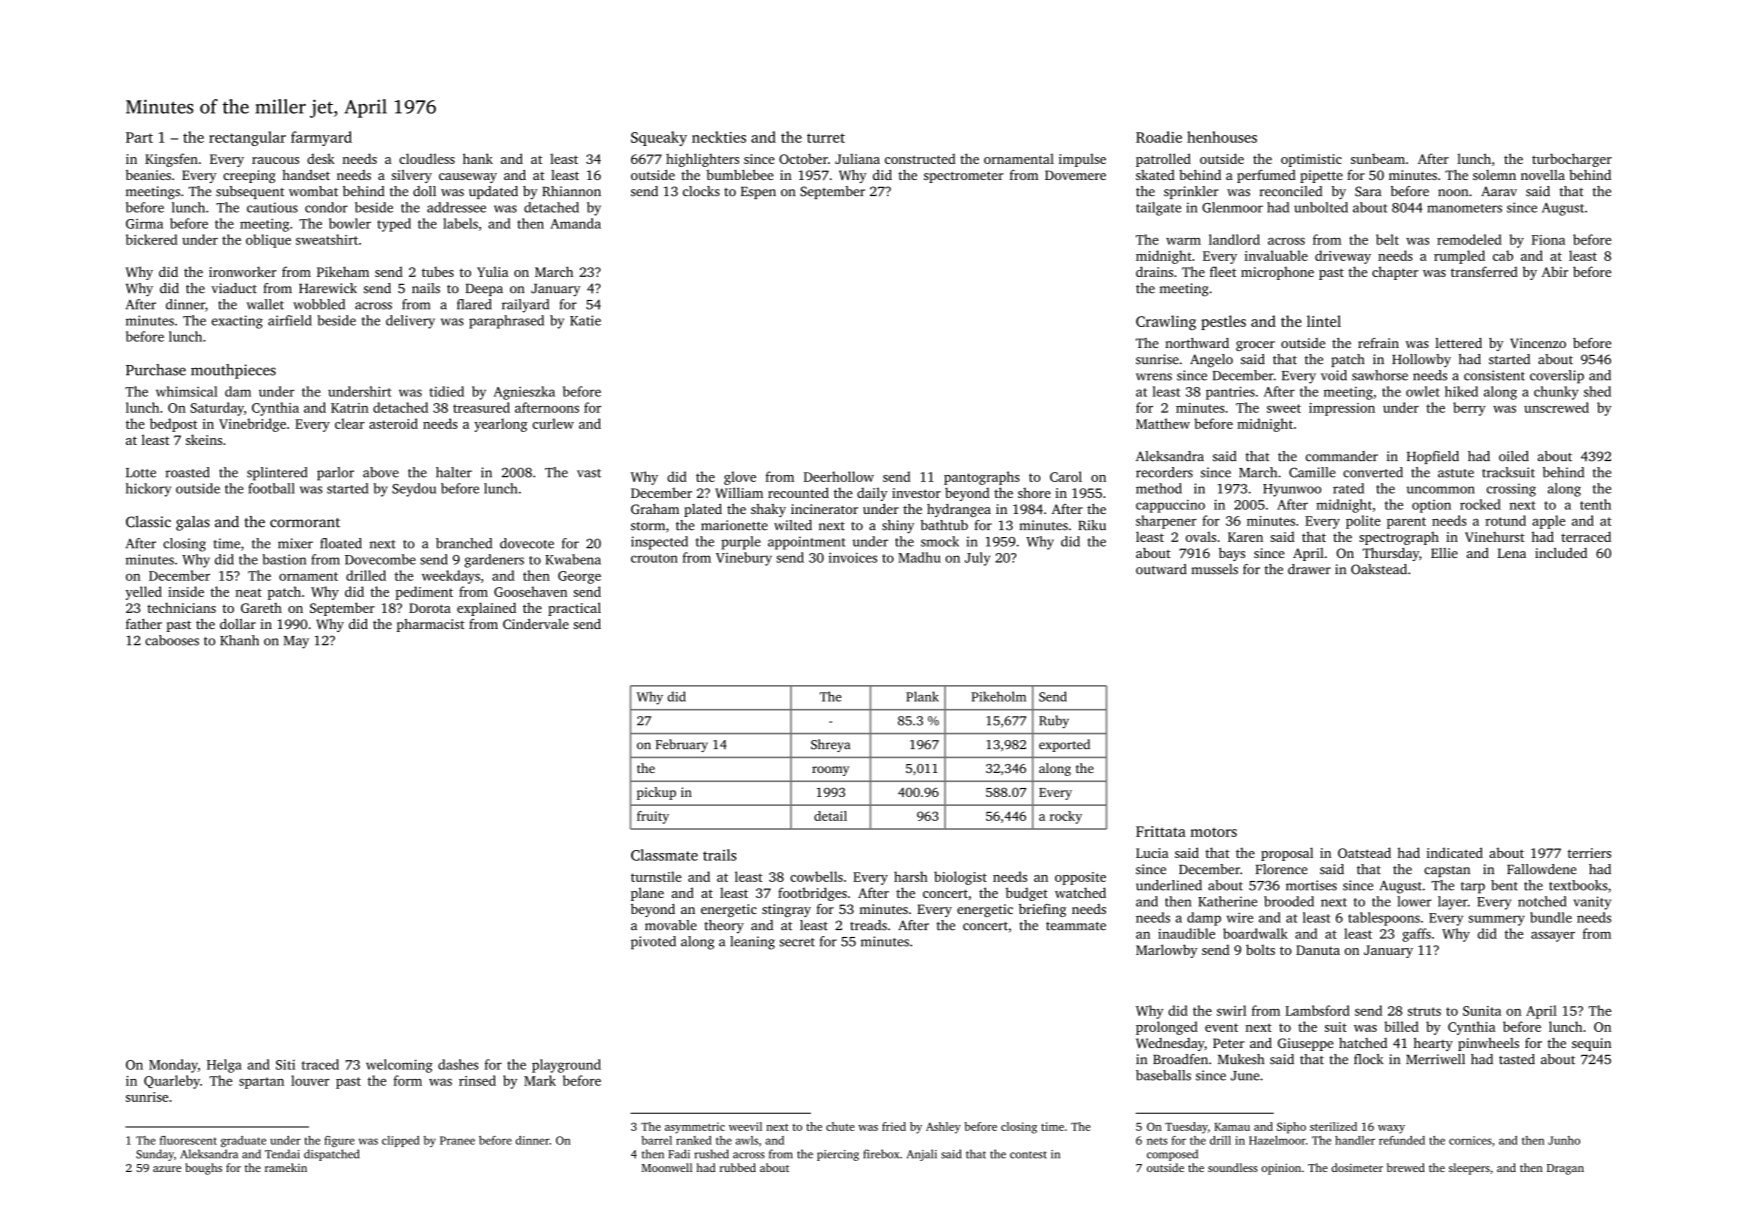 Image resolution: width=1737 pixels, height=1228 pixels. Describe the element at coordinates (1464, 208) in the screenshot. I see `manometers` at that location.
